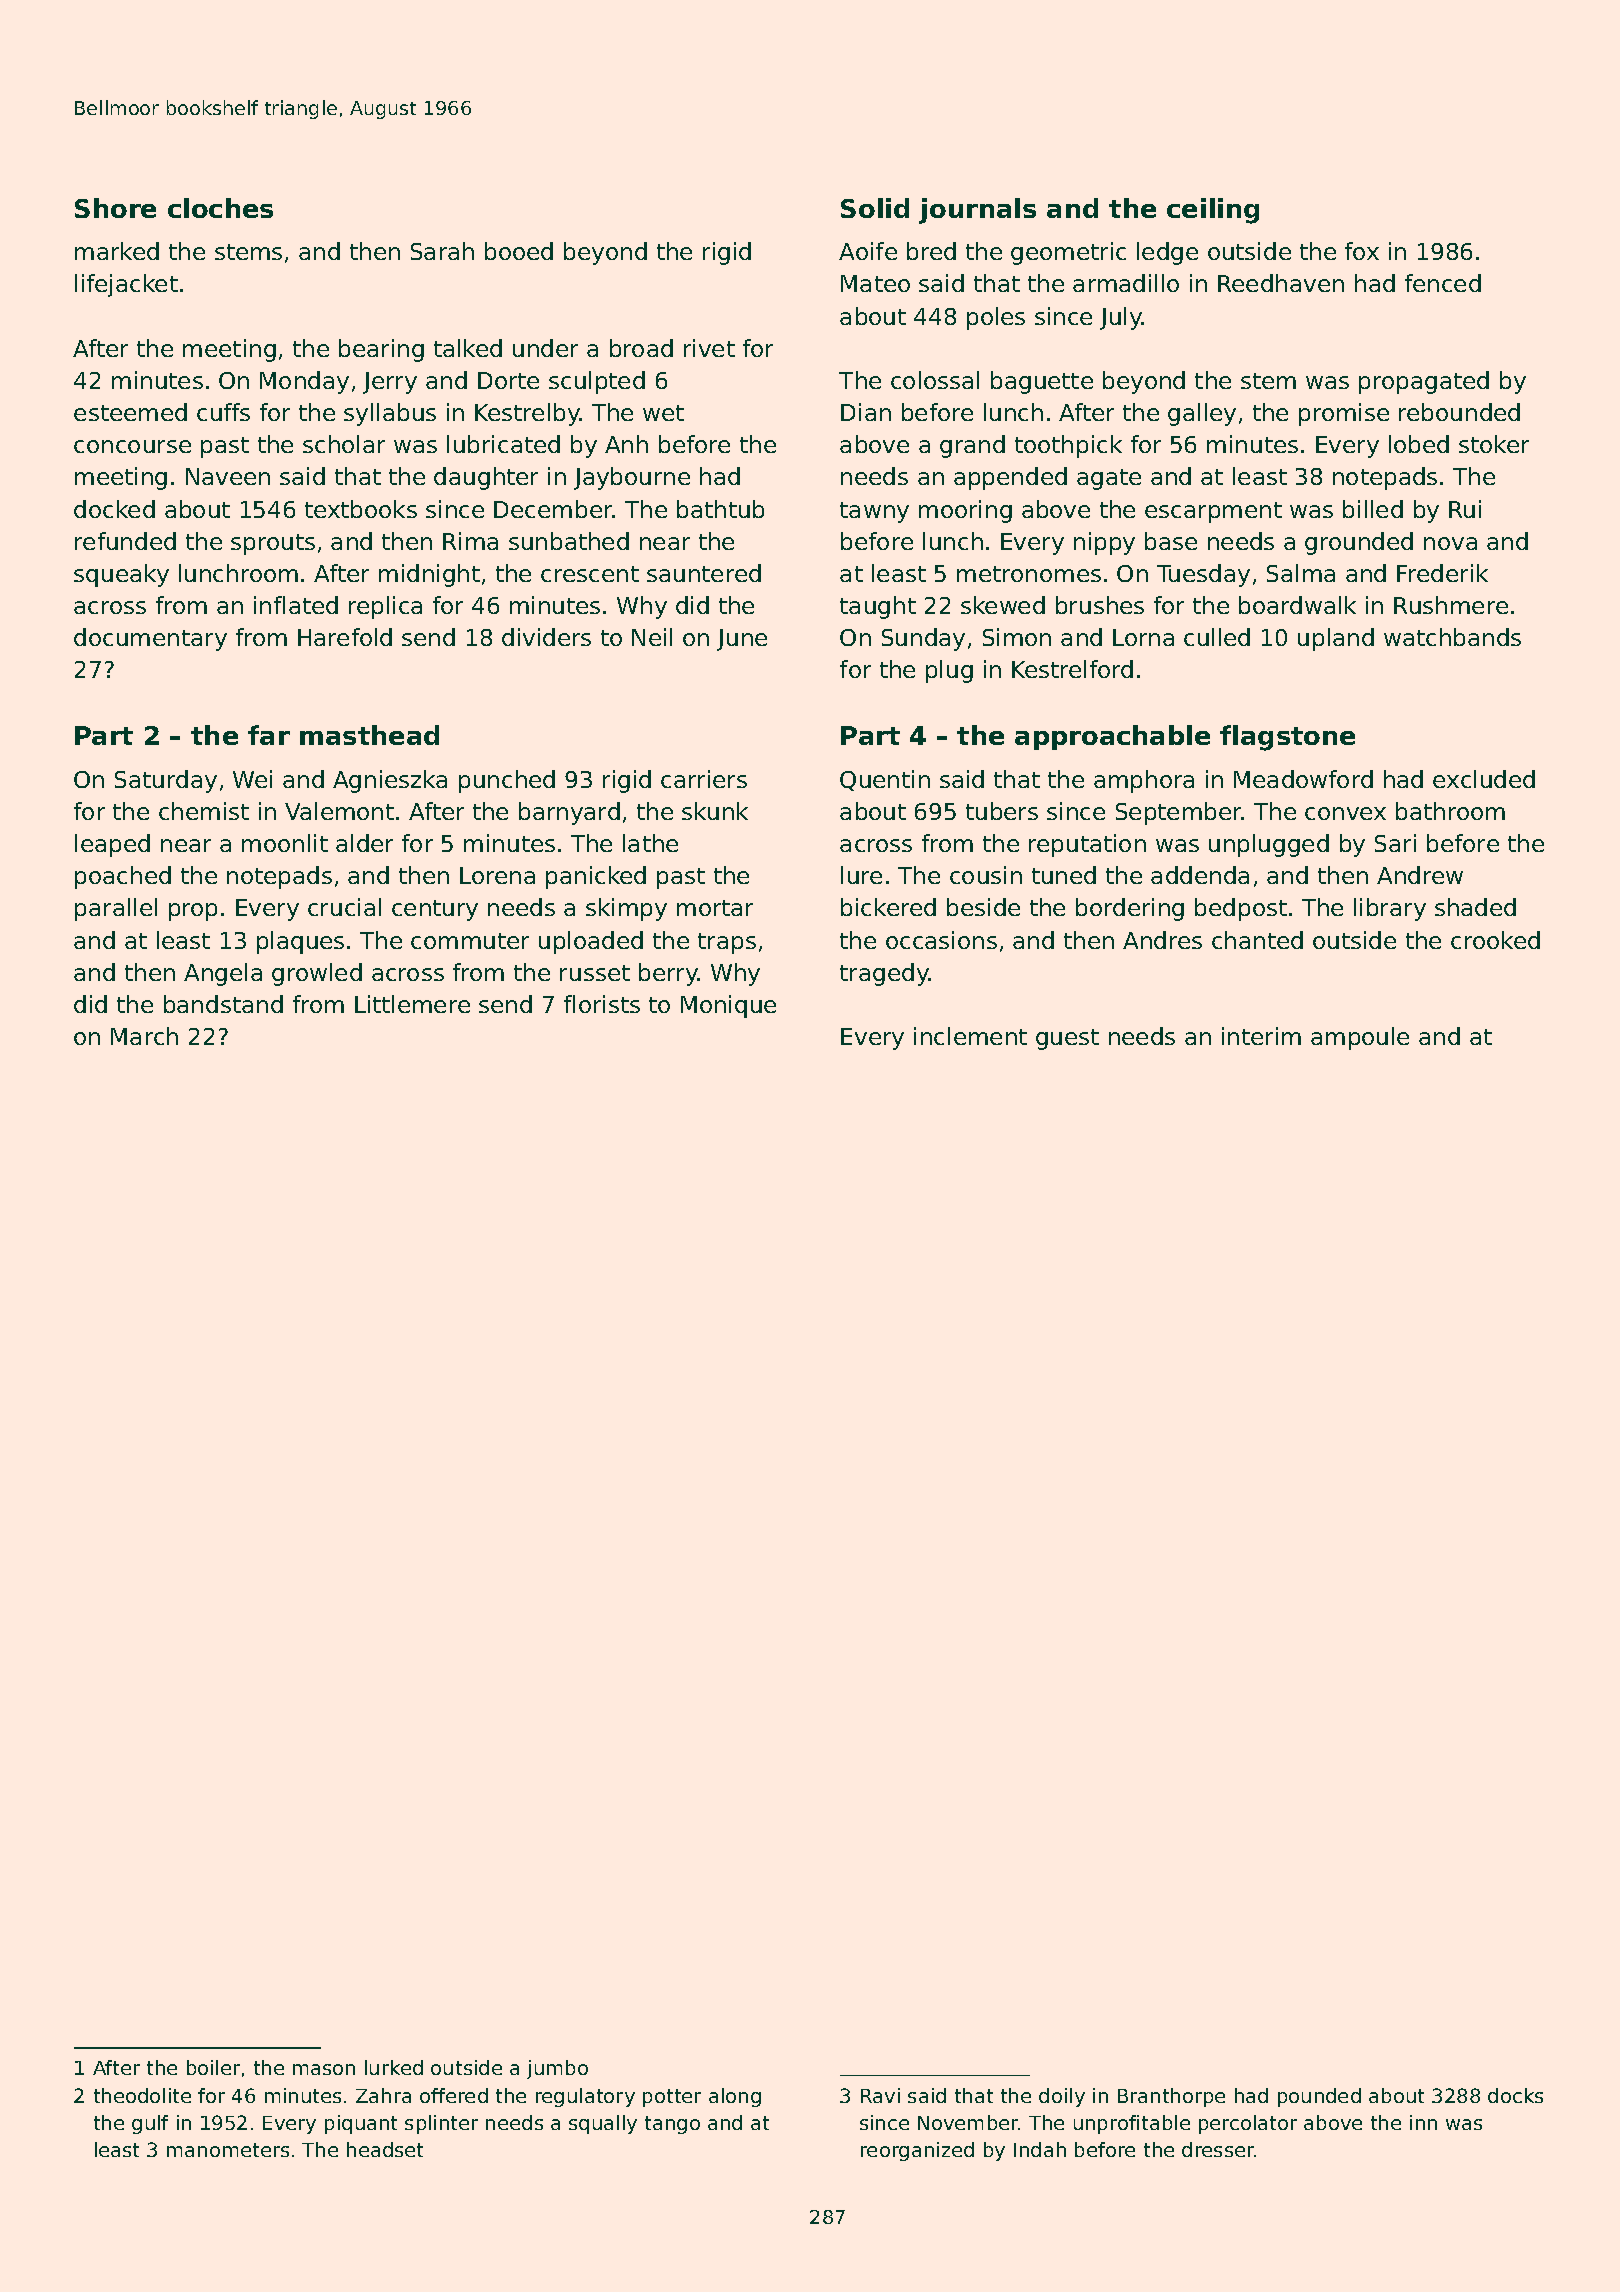 The width and height of the document is (1620, 2292). I want to click on November, so click(968, 2122).
